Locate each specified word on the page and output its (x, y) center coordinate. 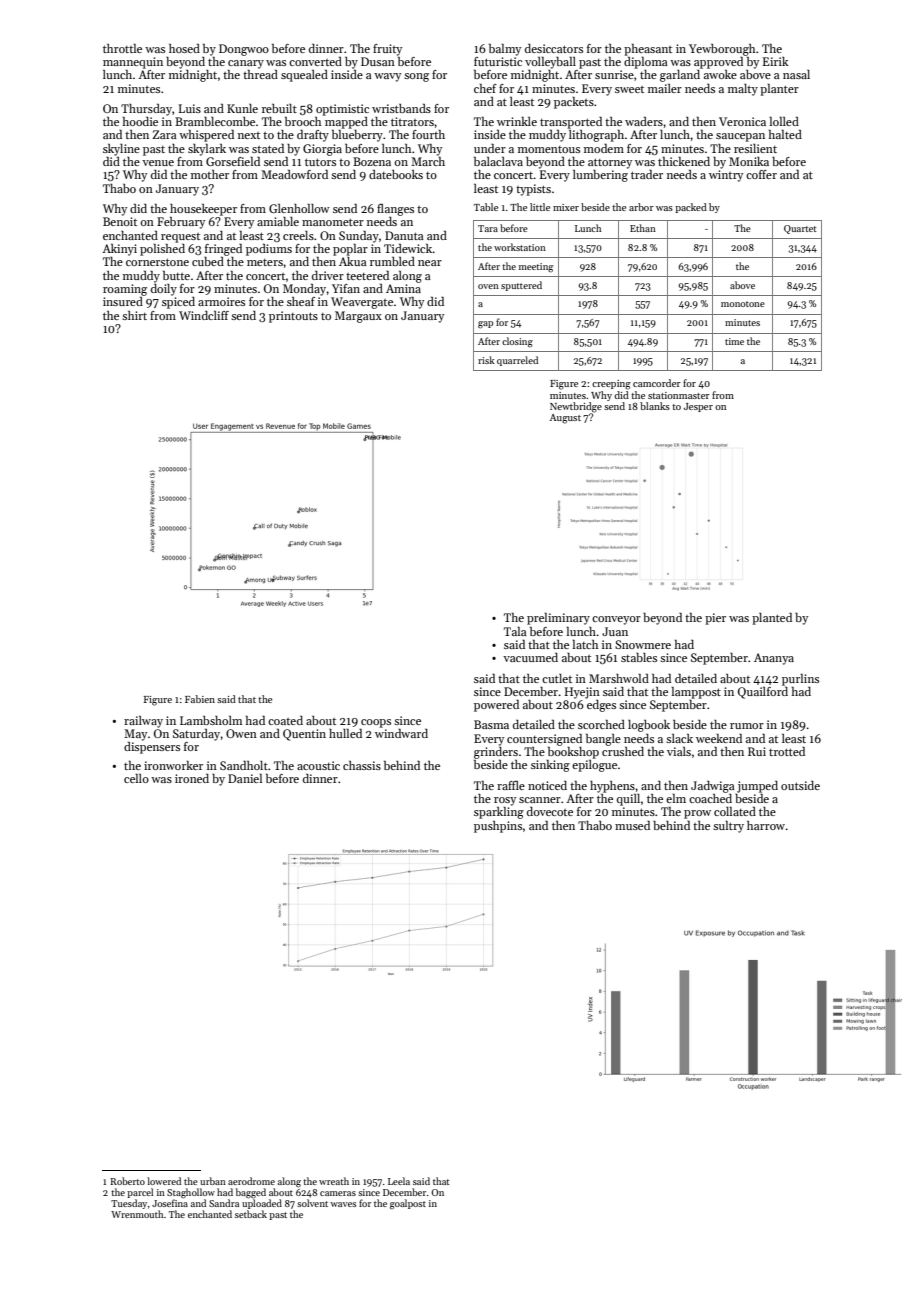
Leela (399, 1181)
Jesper (698, 407)
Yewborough (722, 50)
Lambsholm (211, 720)
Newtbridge (576, 407)
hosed (184, 48)
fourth (428, 134)
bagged (251, 1193)
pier (715, 619)
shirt (134, 315)
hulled (345, 733)
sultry (728, 827)
